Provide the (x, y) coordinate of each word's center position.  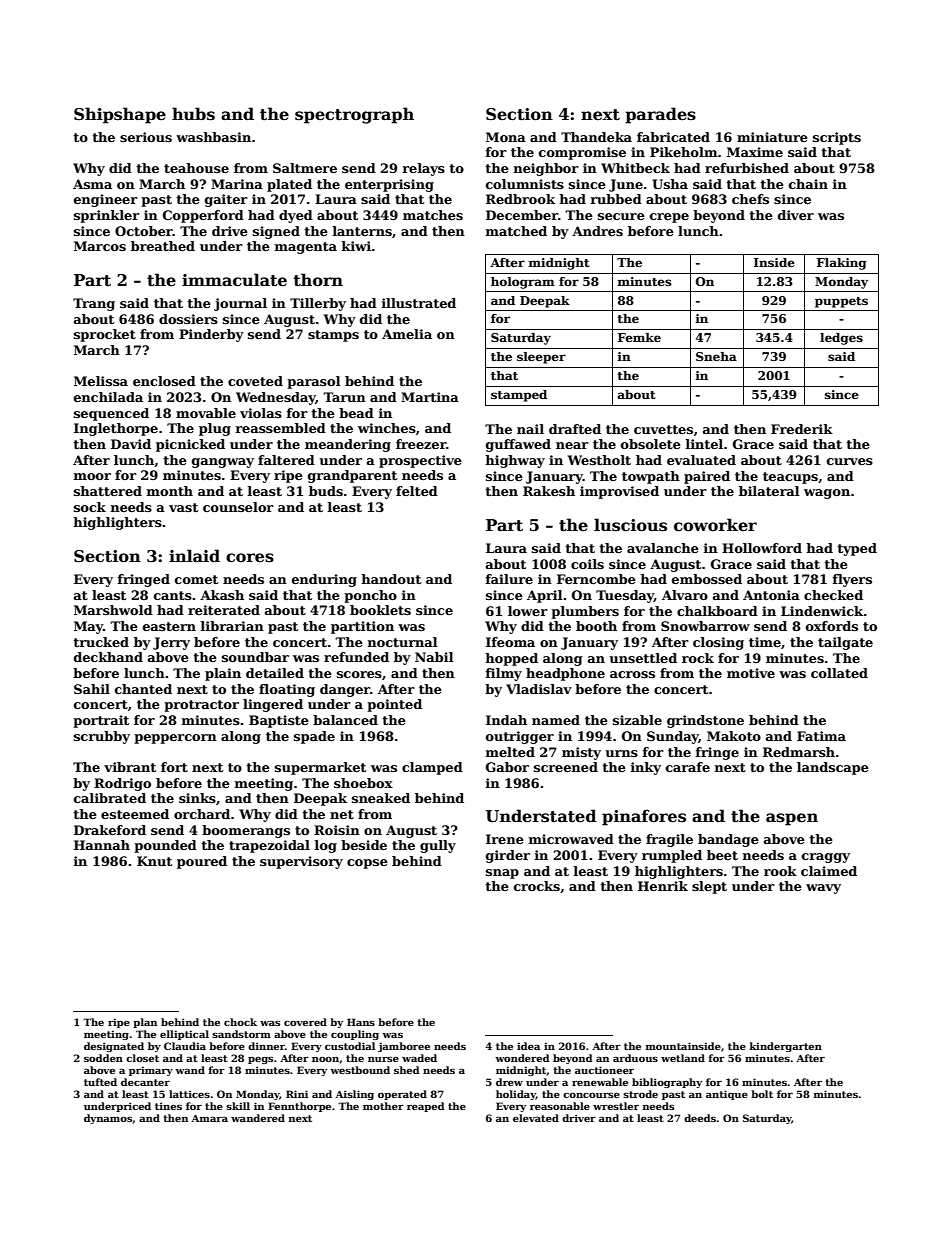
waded (419, 1058)
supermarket (320, 768)
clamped (432, 768)
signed (276, 232)
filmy (504, 674)
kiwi (356, 246)
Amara (209, 1118)
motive (751, 673)
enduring (324, 580)
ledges (841, 339)
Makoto (734, 736)
